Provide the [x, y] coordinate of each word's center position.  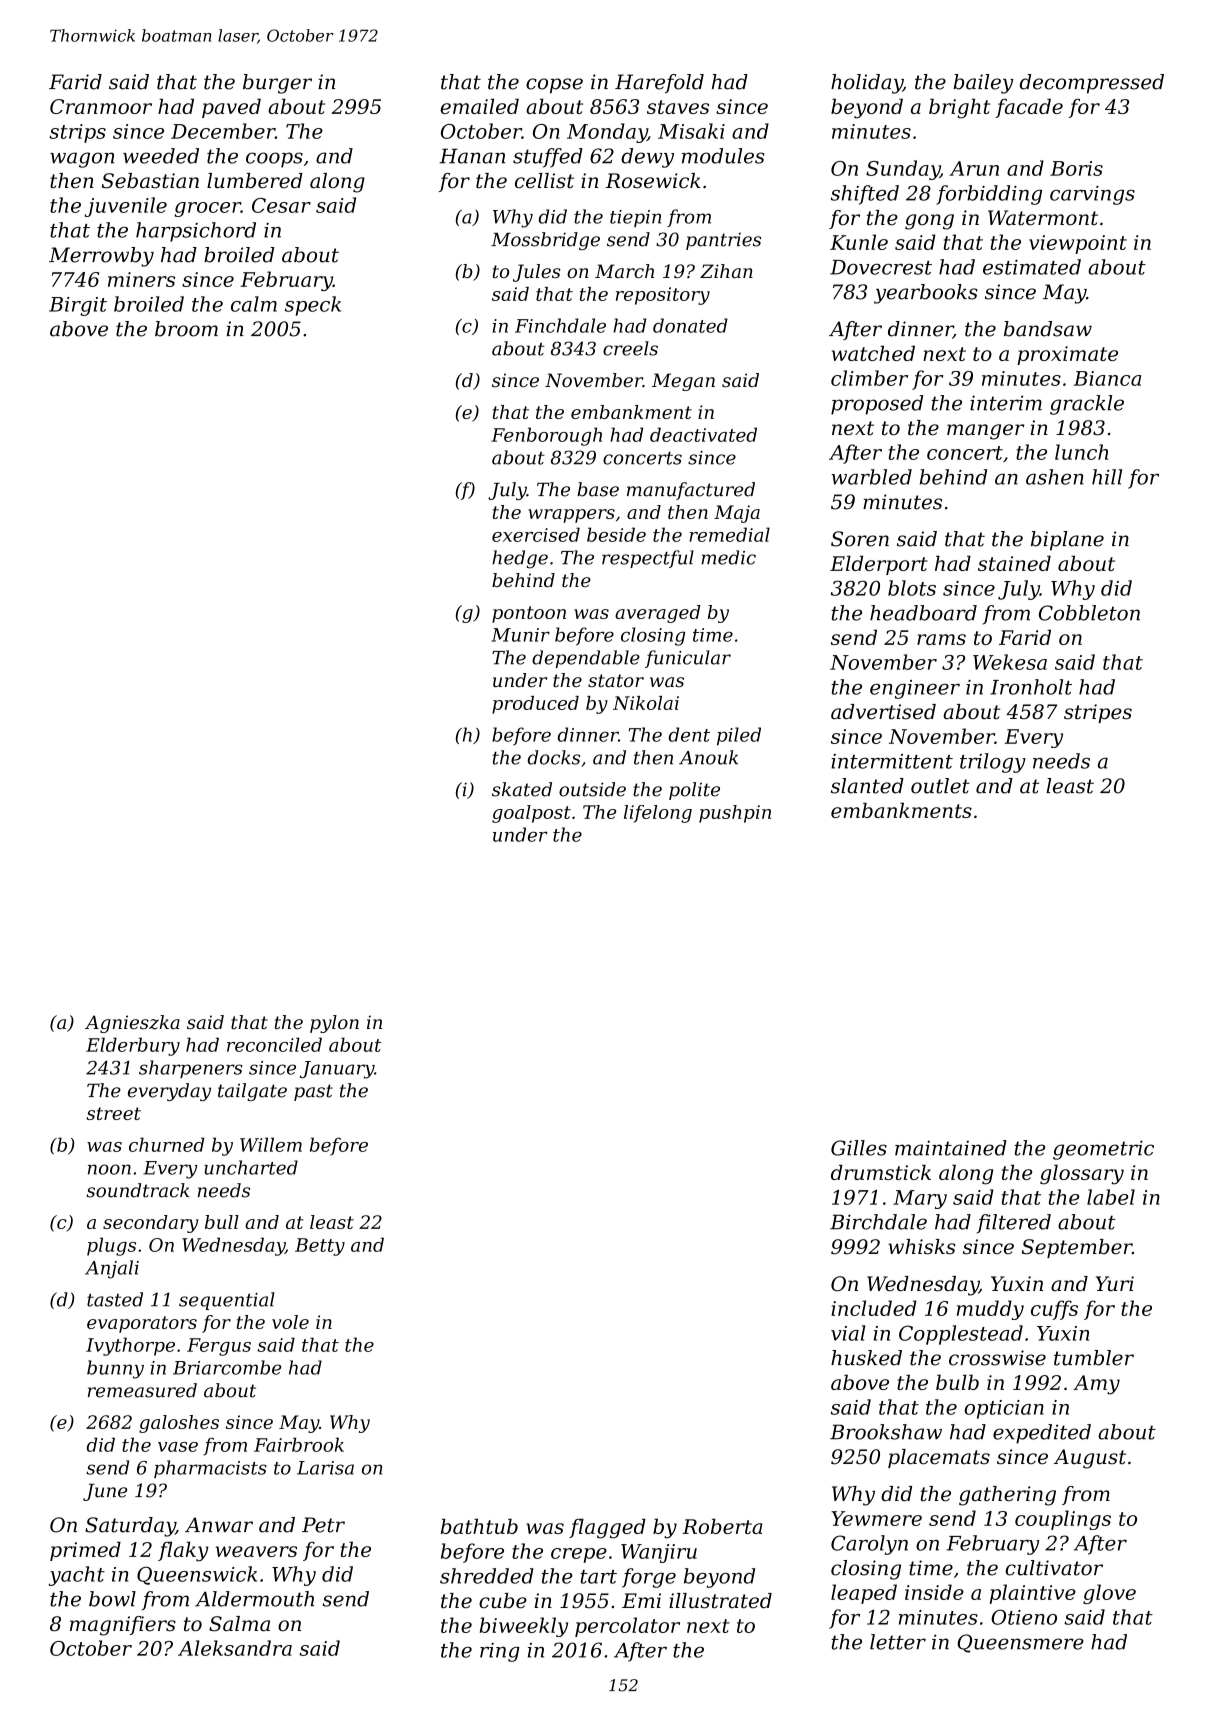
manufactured [691, 491]
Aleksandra [235, 1648]
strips [77, 133]
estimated [1032, 267]
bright [959, 108]
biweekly [524, 1627]
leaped [864, 1594]
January [337, 1070]
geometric [1103, 1150]
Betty [320, 1247]
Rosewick [653, 181]
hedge [520, 559]
